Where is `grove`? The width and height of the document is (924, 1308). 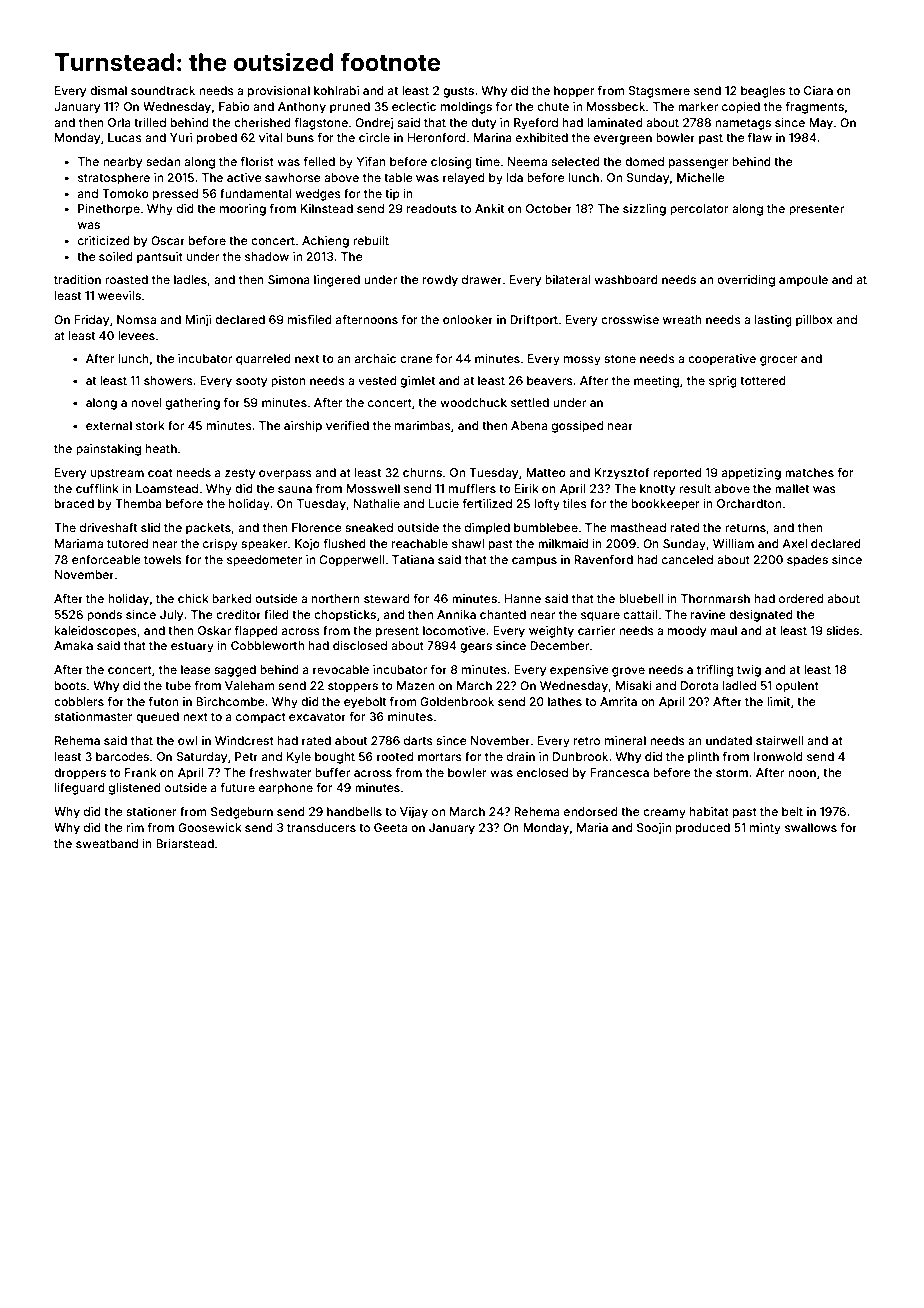
grove is located at coordinates (628, 672).
